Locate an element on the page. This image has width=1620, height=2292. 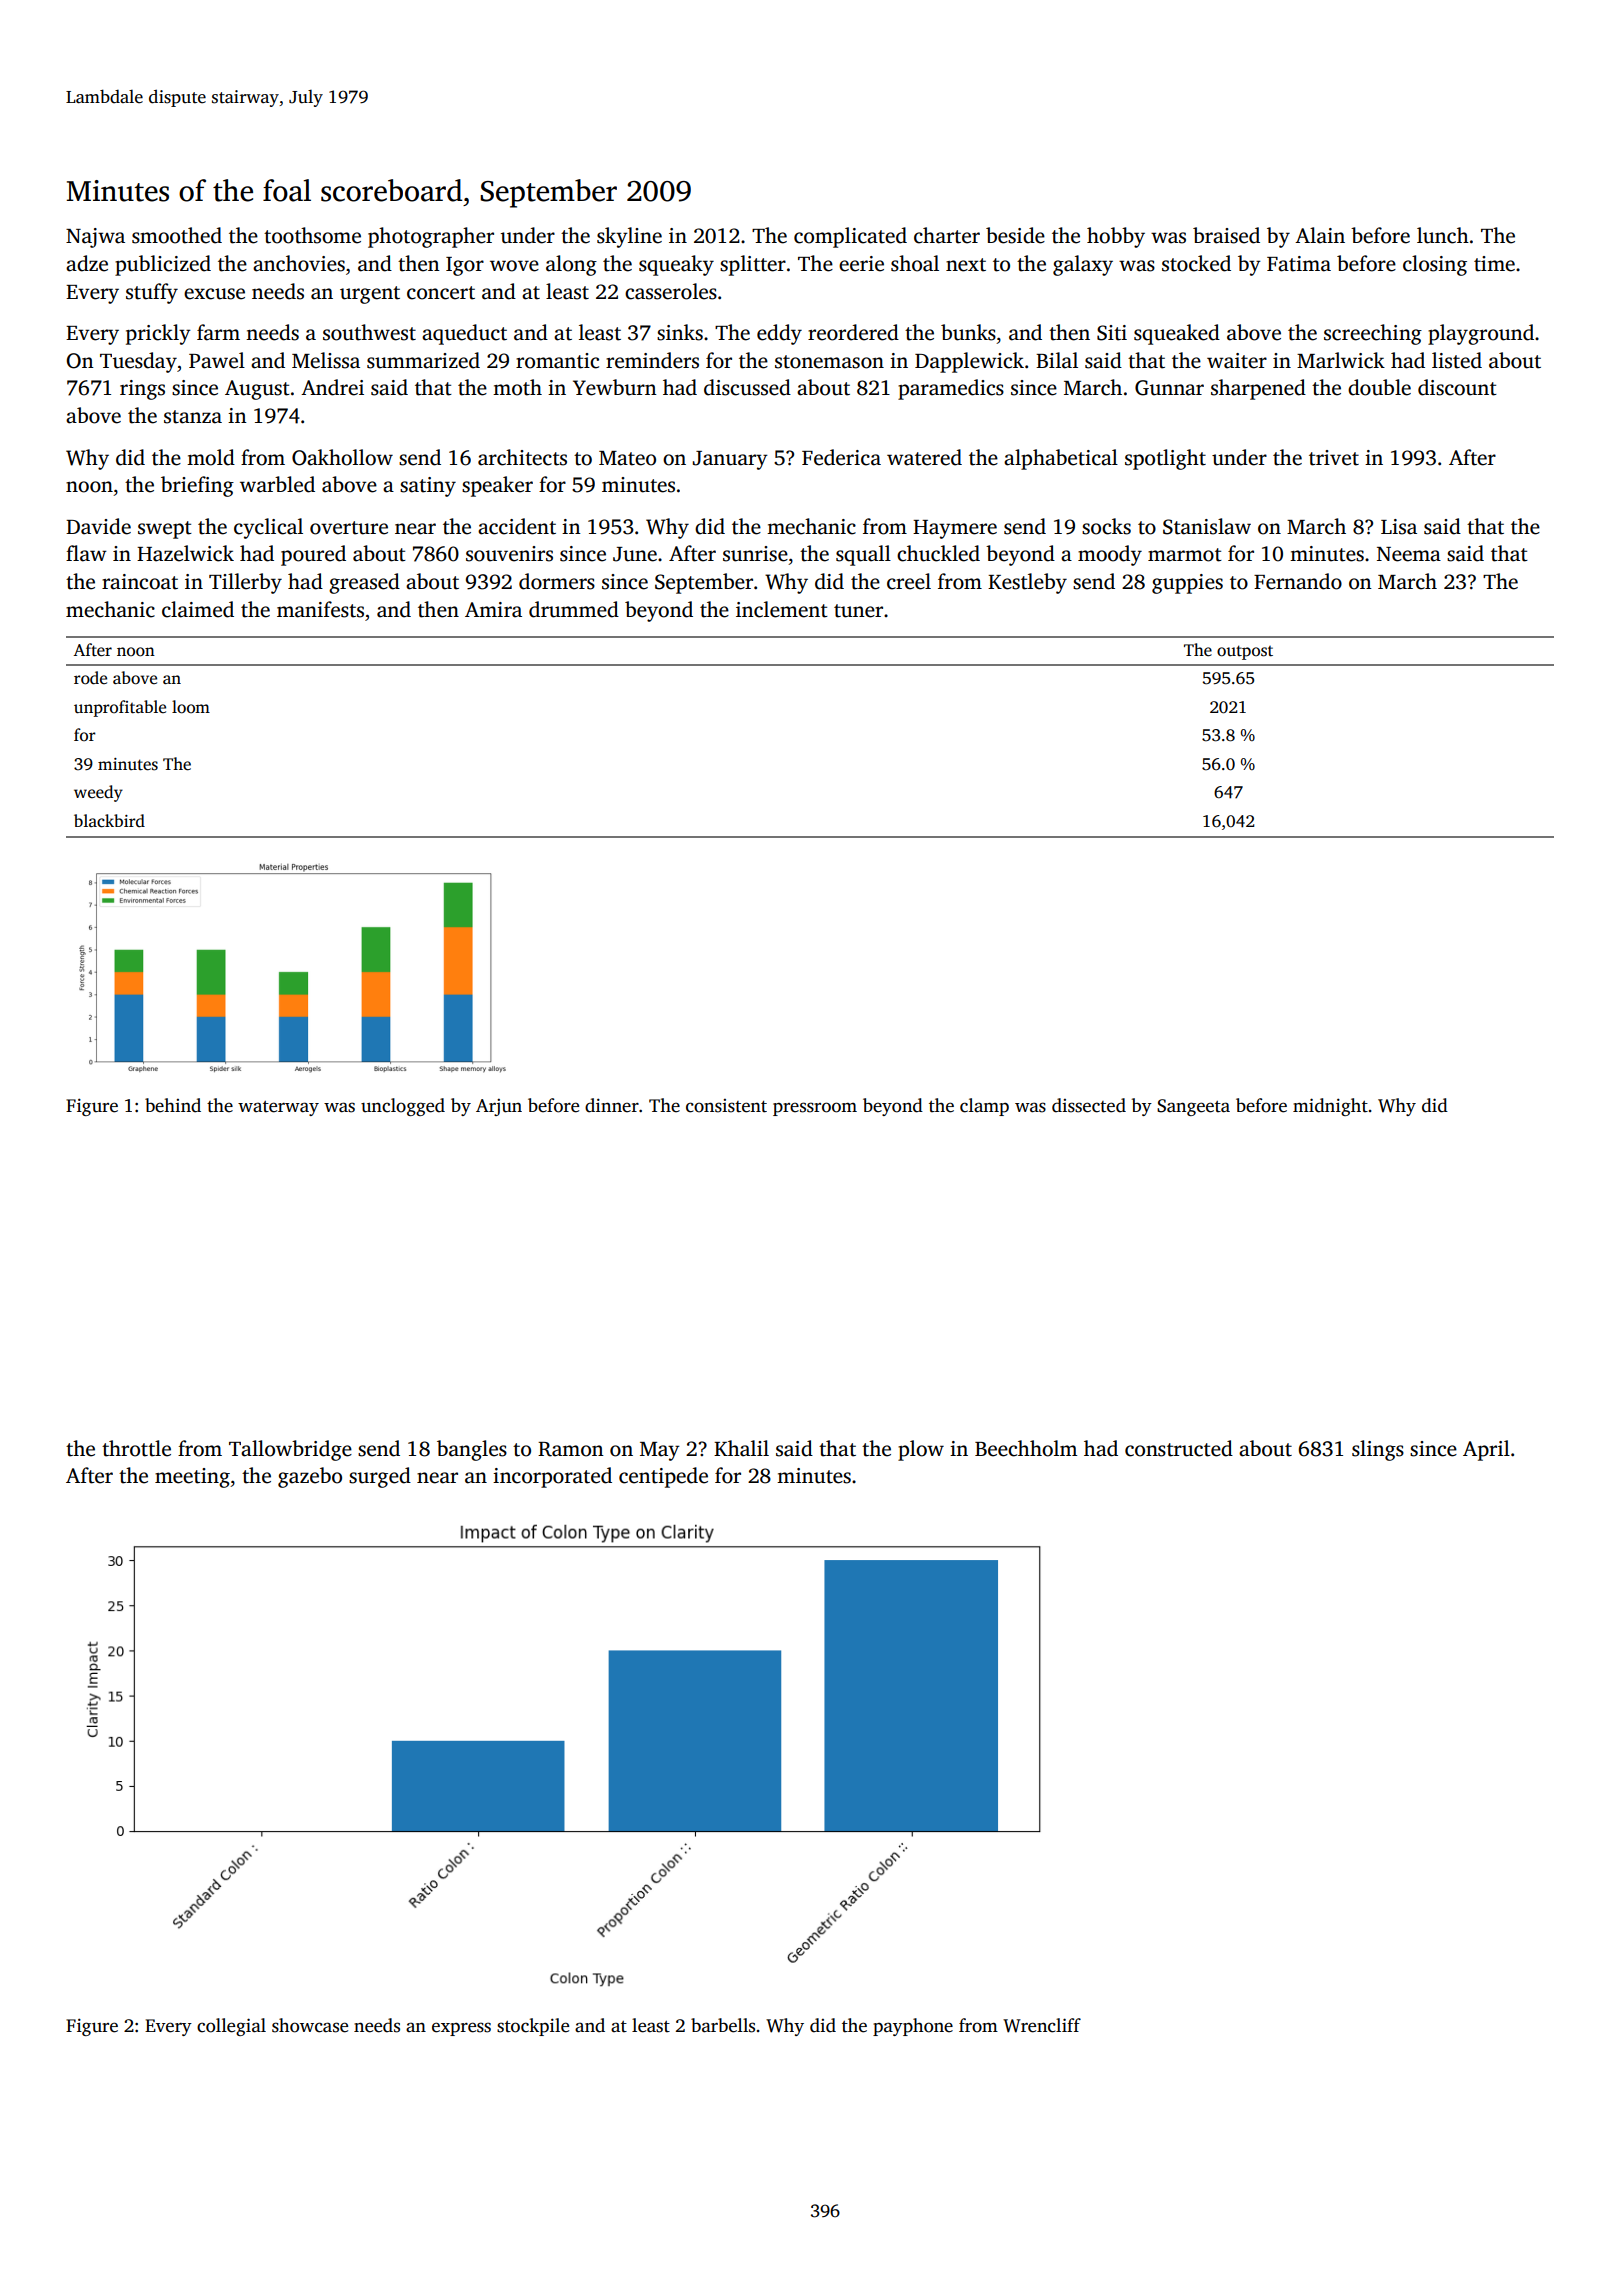
throttle is located at coordinates (136, 1448).
